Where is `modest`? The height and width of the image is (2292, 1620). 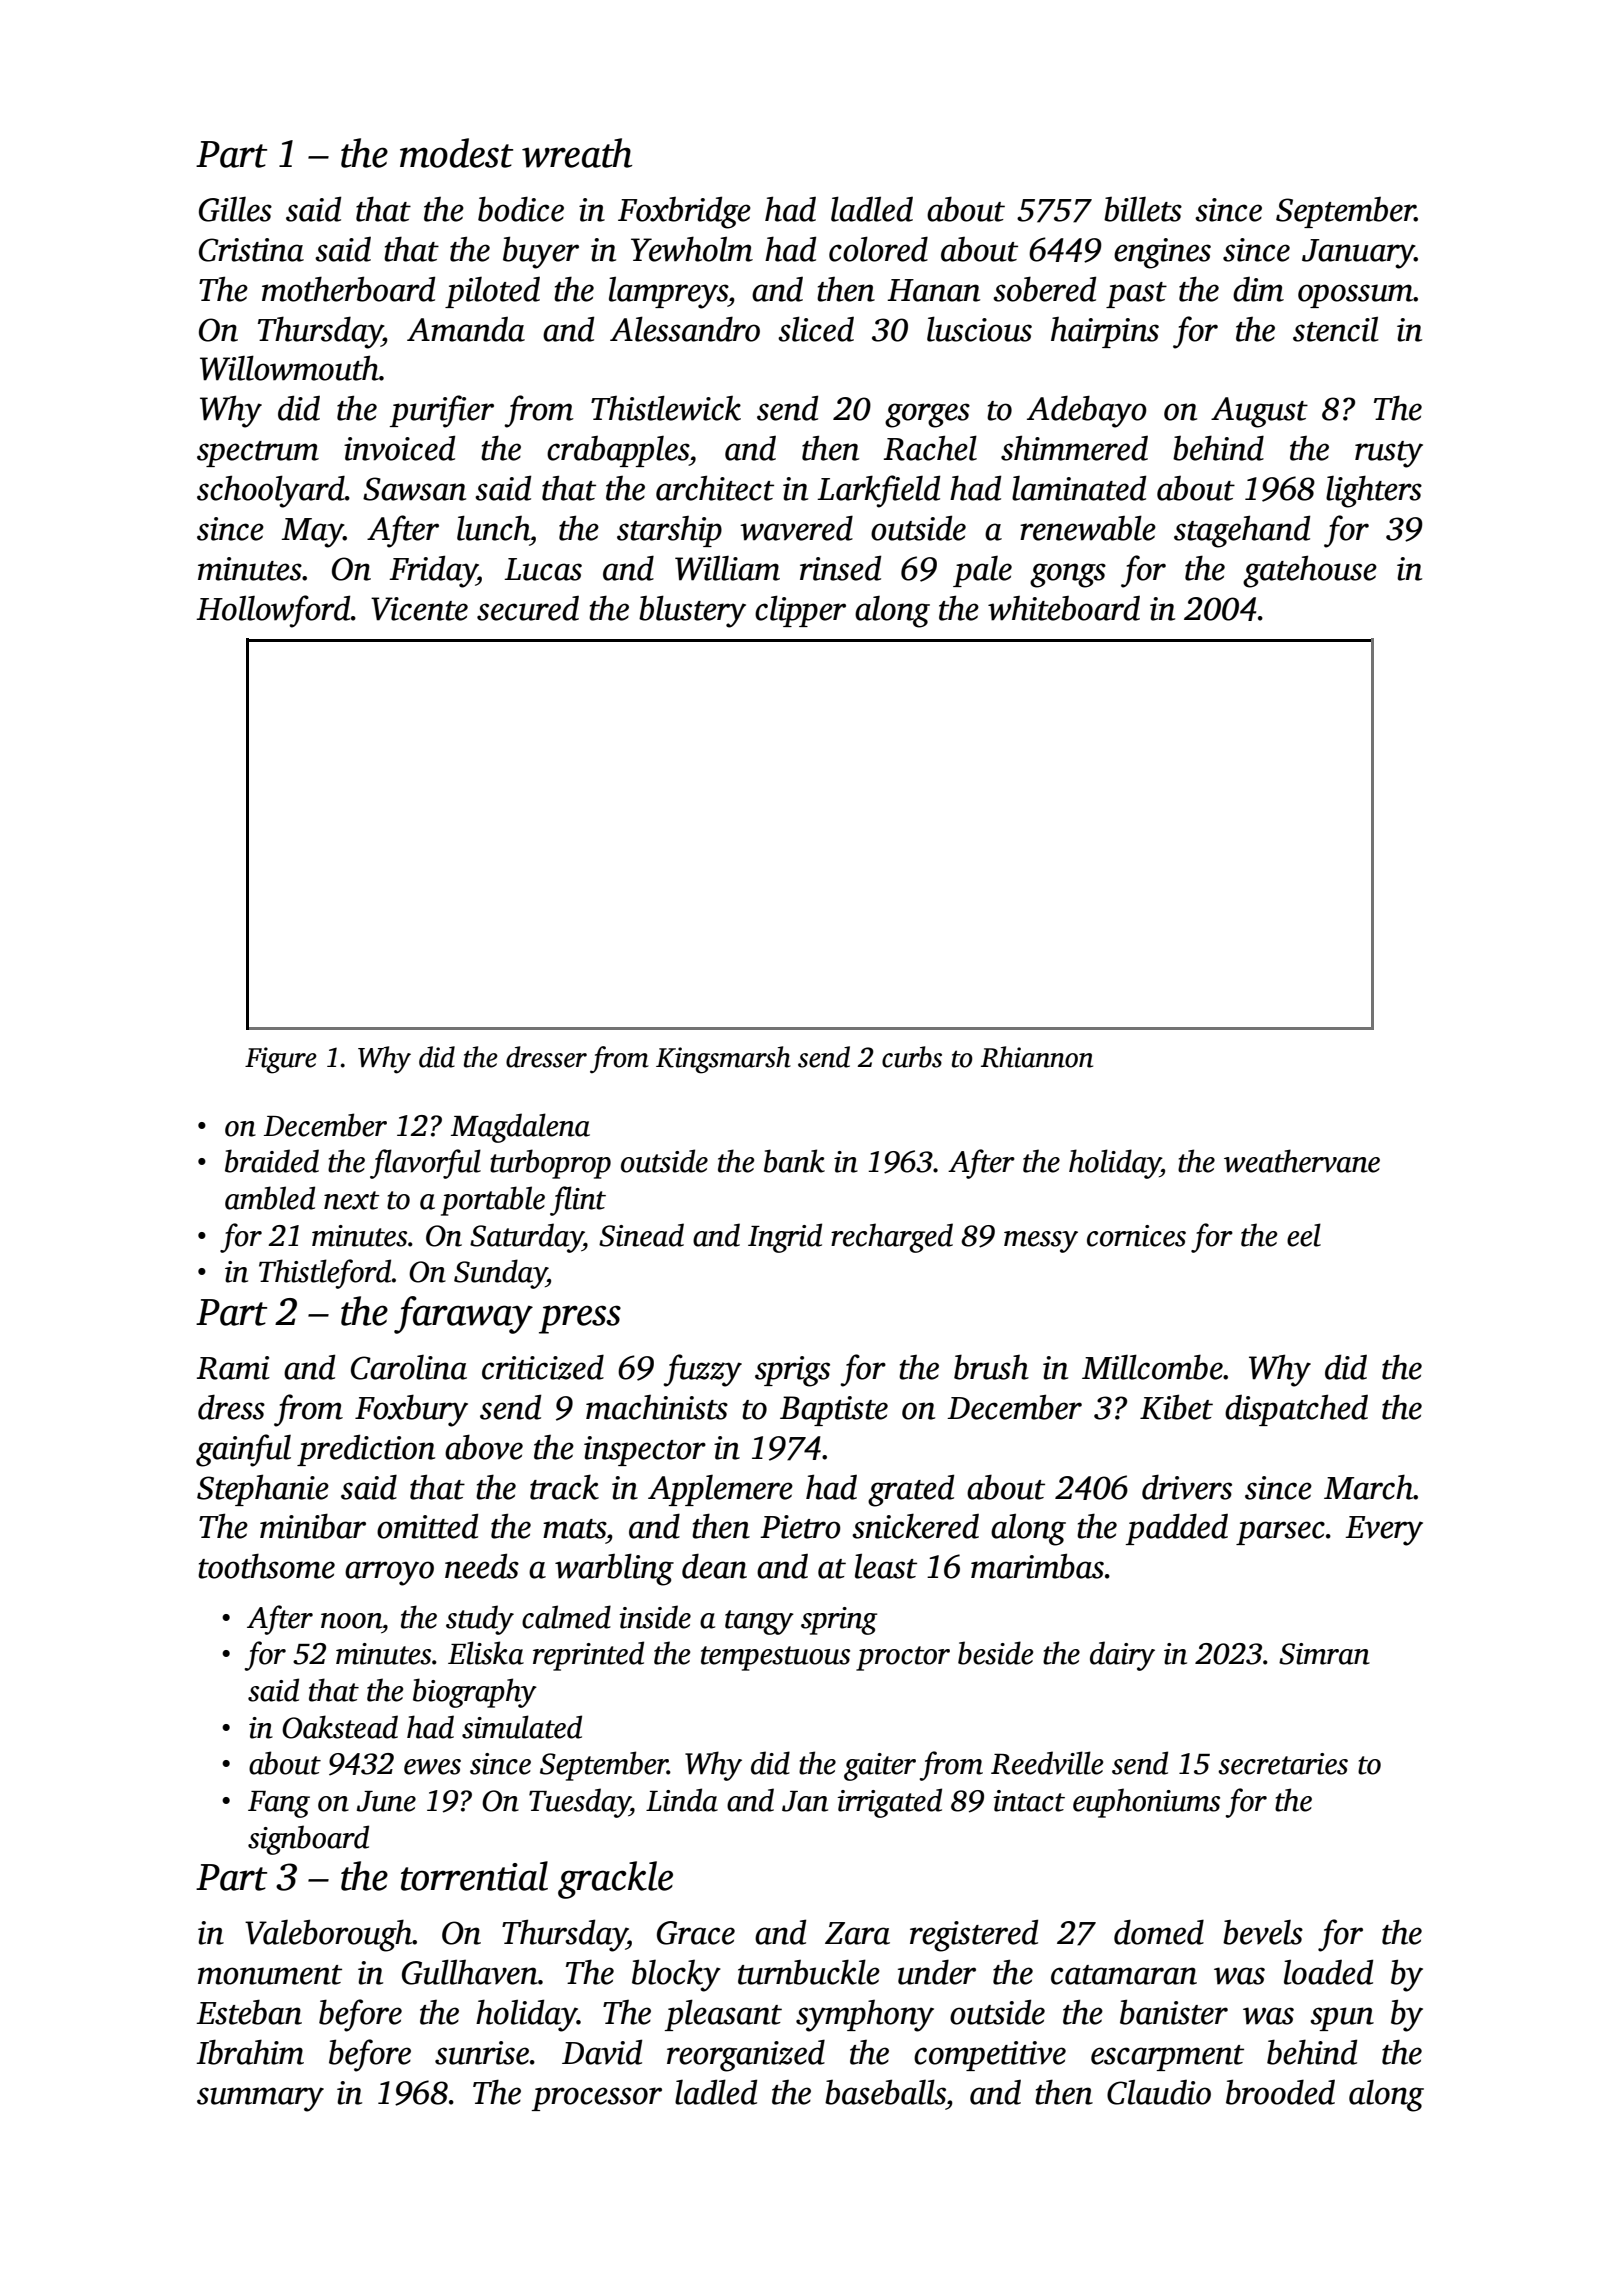 modest is located at coordinates (456, 153).
